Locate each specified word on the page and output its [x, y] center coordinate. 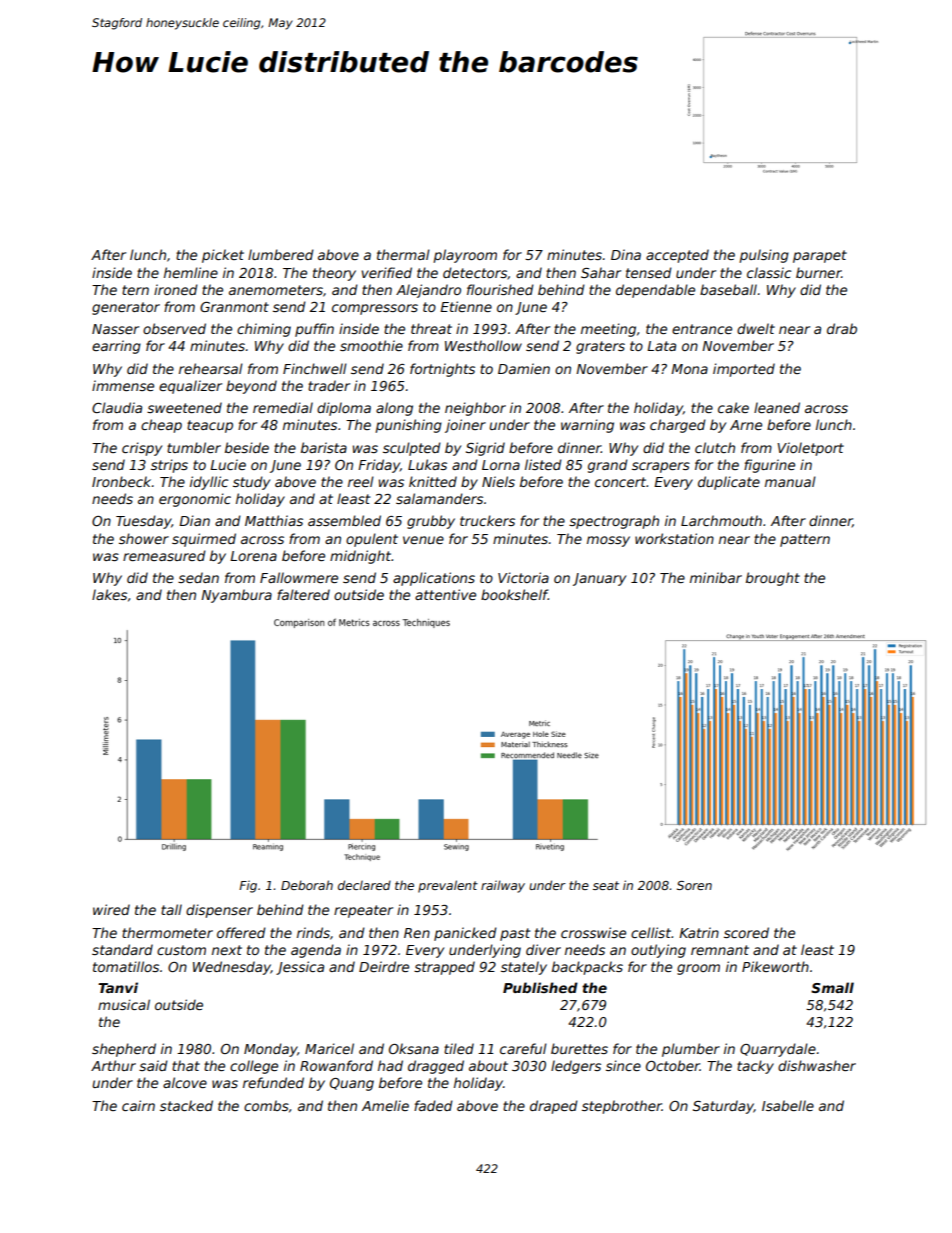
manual [790, 481]
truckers [487, 520]
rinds [313, 932]
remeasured [164, 555]
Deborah [307, 885]
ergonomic [195, 500]
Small [832, 987]
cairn [138, 1105]
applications [434, 579]
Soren [694, 885]
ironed [176, 289]
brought [773, 579]
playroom [465, 256]
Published [540, 987]
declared [364, 885]
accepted [677, 256]
